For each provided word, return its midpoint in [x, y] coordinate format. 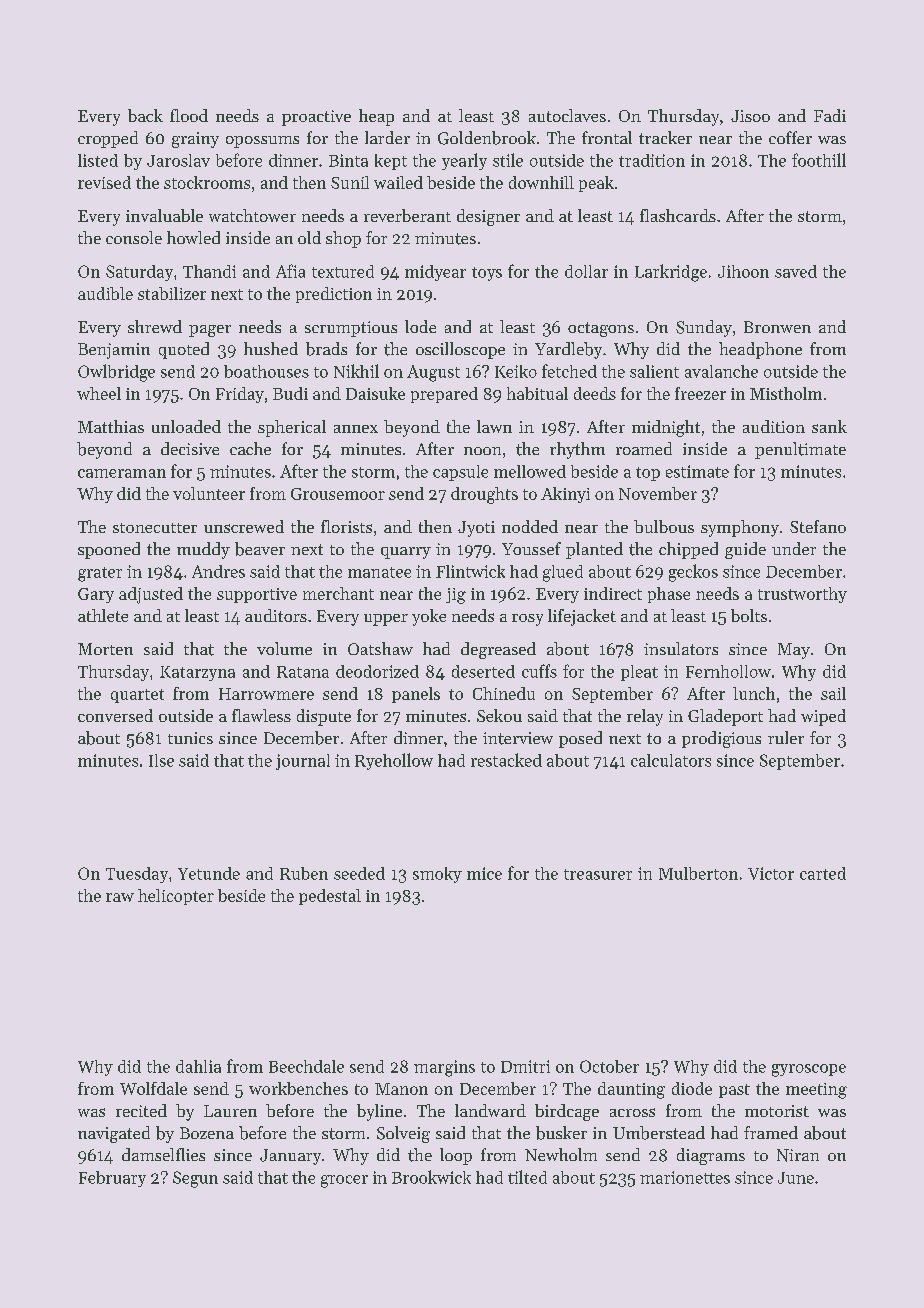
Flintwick [470, 571]
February [112, 1179]
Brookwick [431, 1177]
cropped [108, 139]
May [794, 651]
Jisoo [750, 116]
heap [376, 117]
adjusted [151, 595]
